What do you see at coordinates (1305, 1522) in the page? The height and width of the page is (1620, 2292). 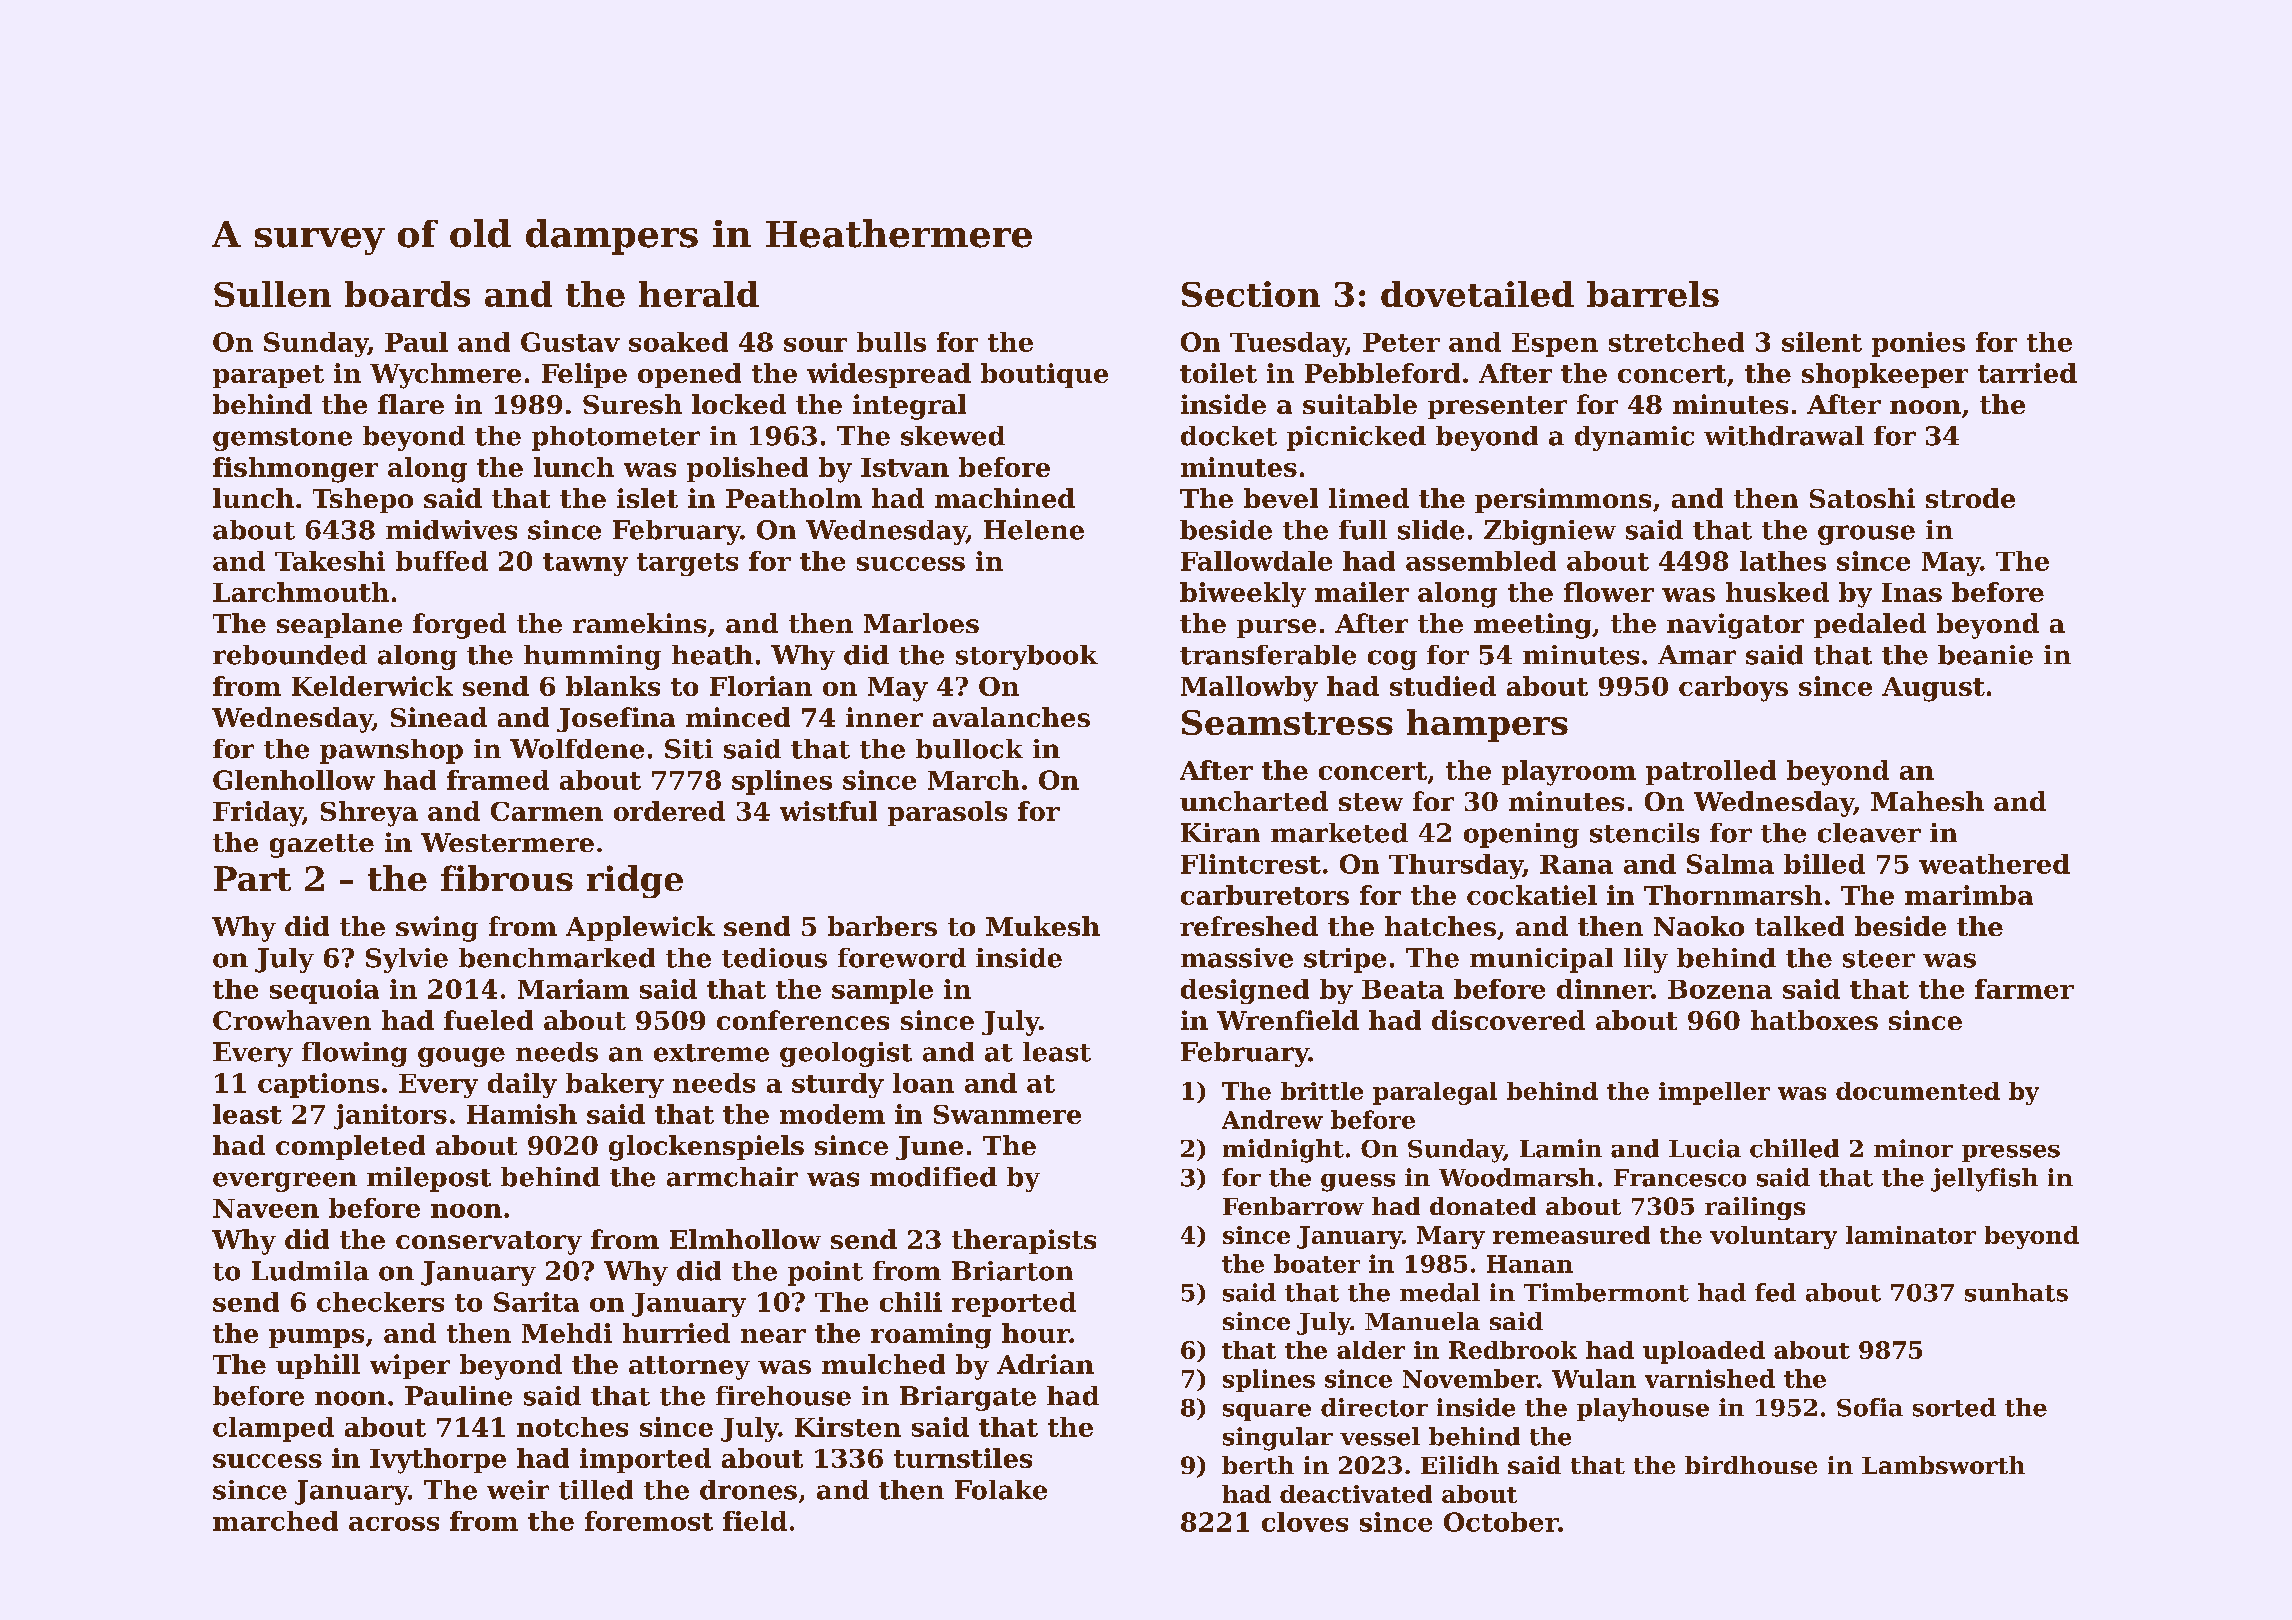 I see `cloves` at bounding box center [1305, 1522].
